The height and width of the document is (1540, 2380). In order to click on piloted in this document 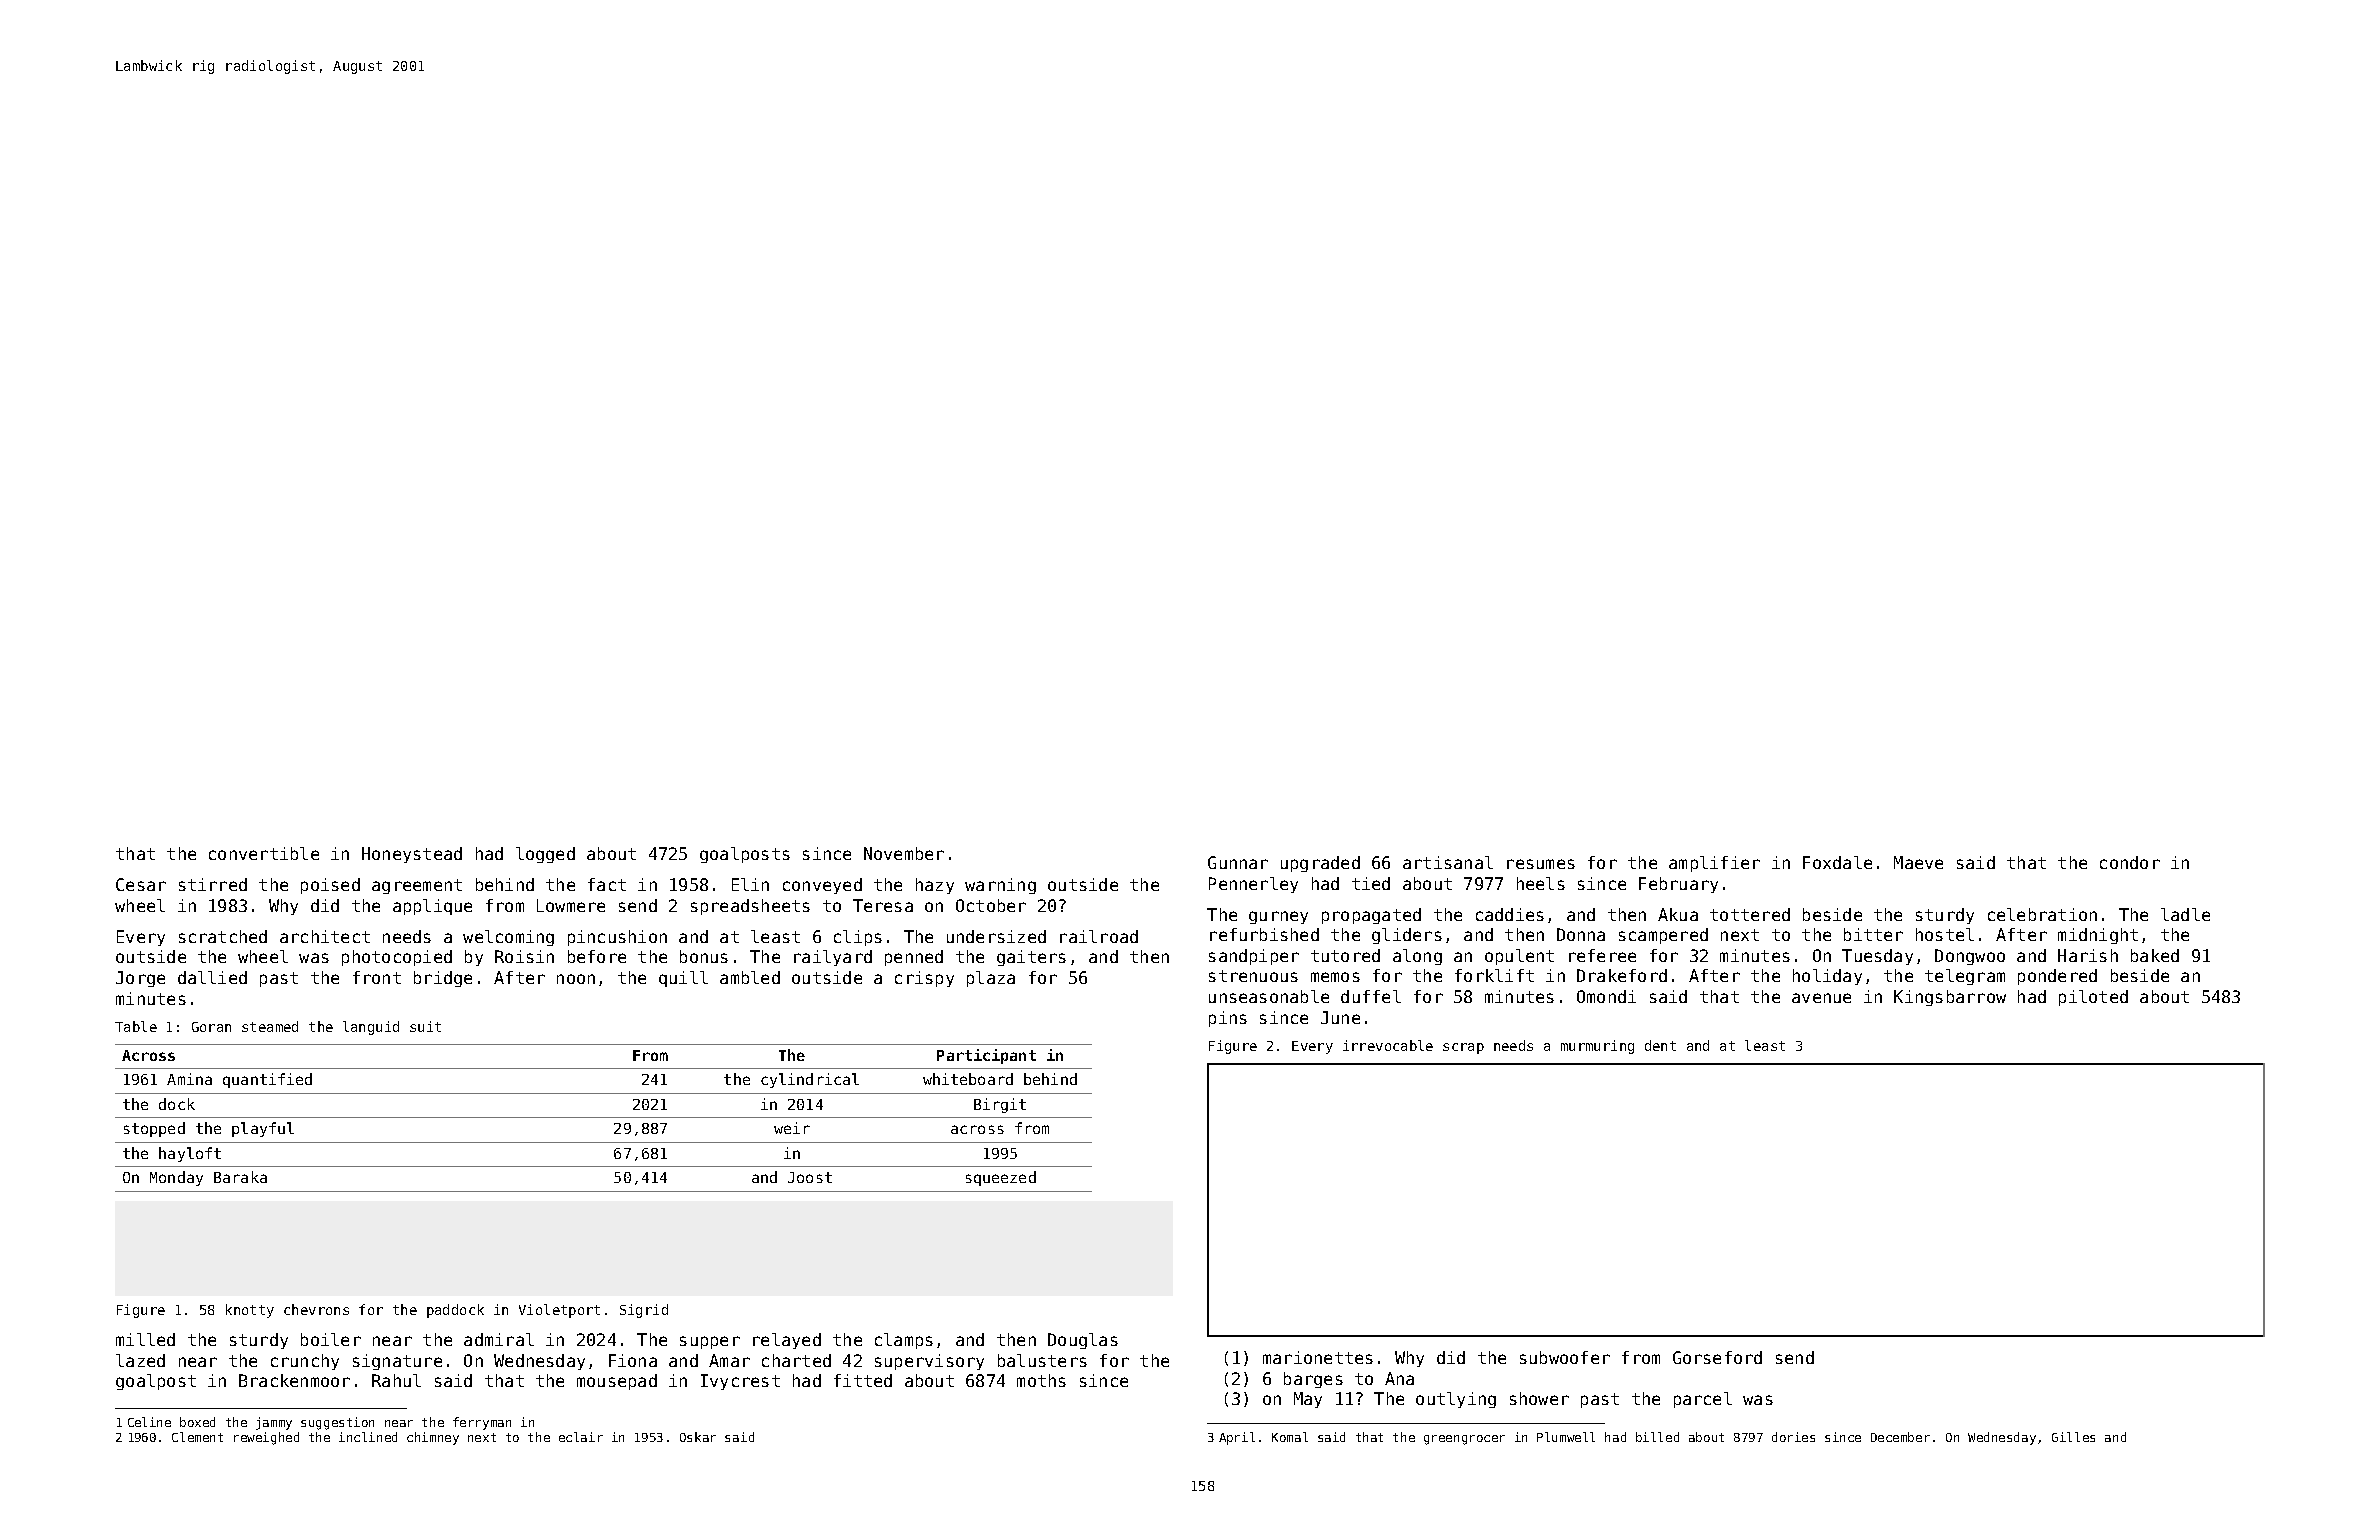, I will do `click(2093, 998)`.
